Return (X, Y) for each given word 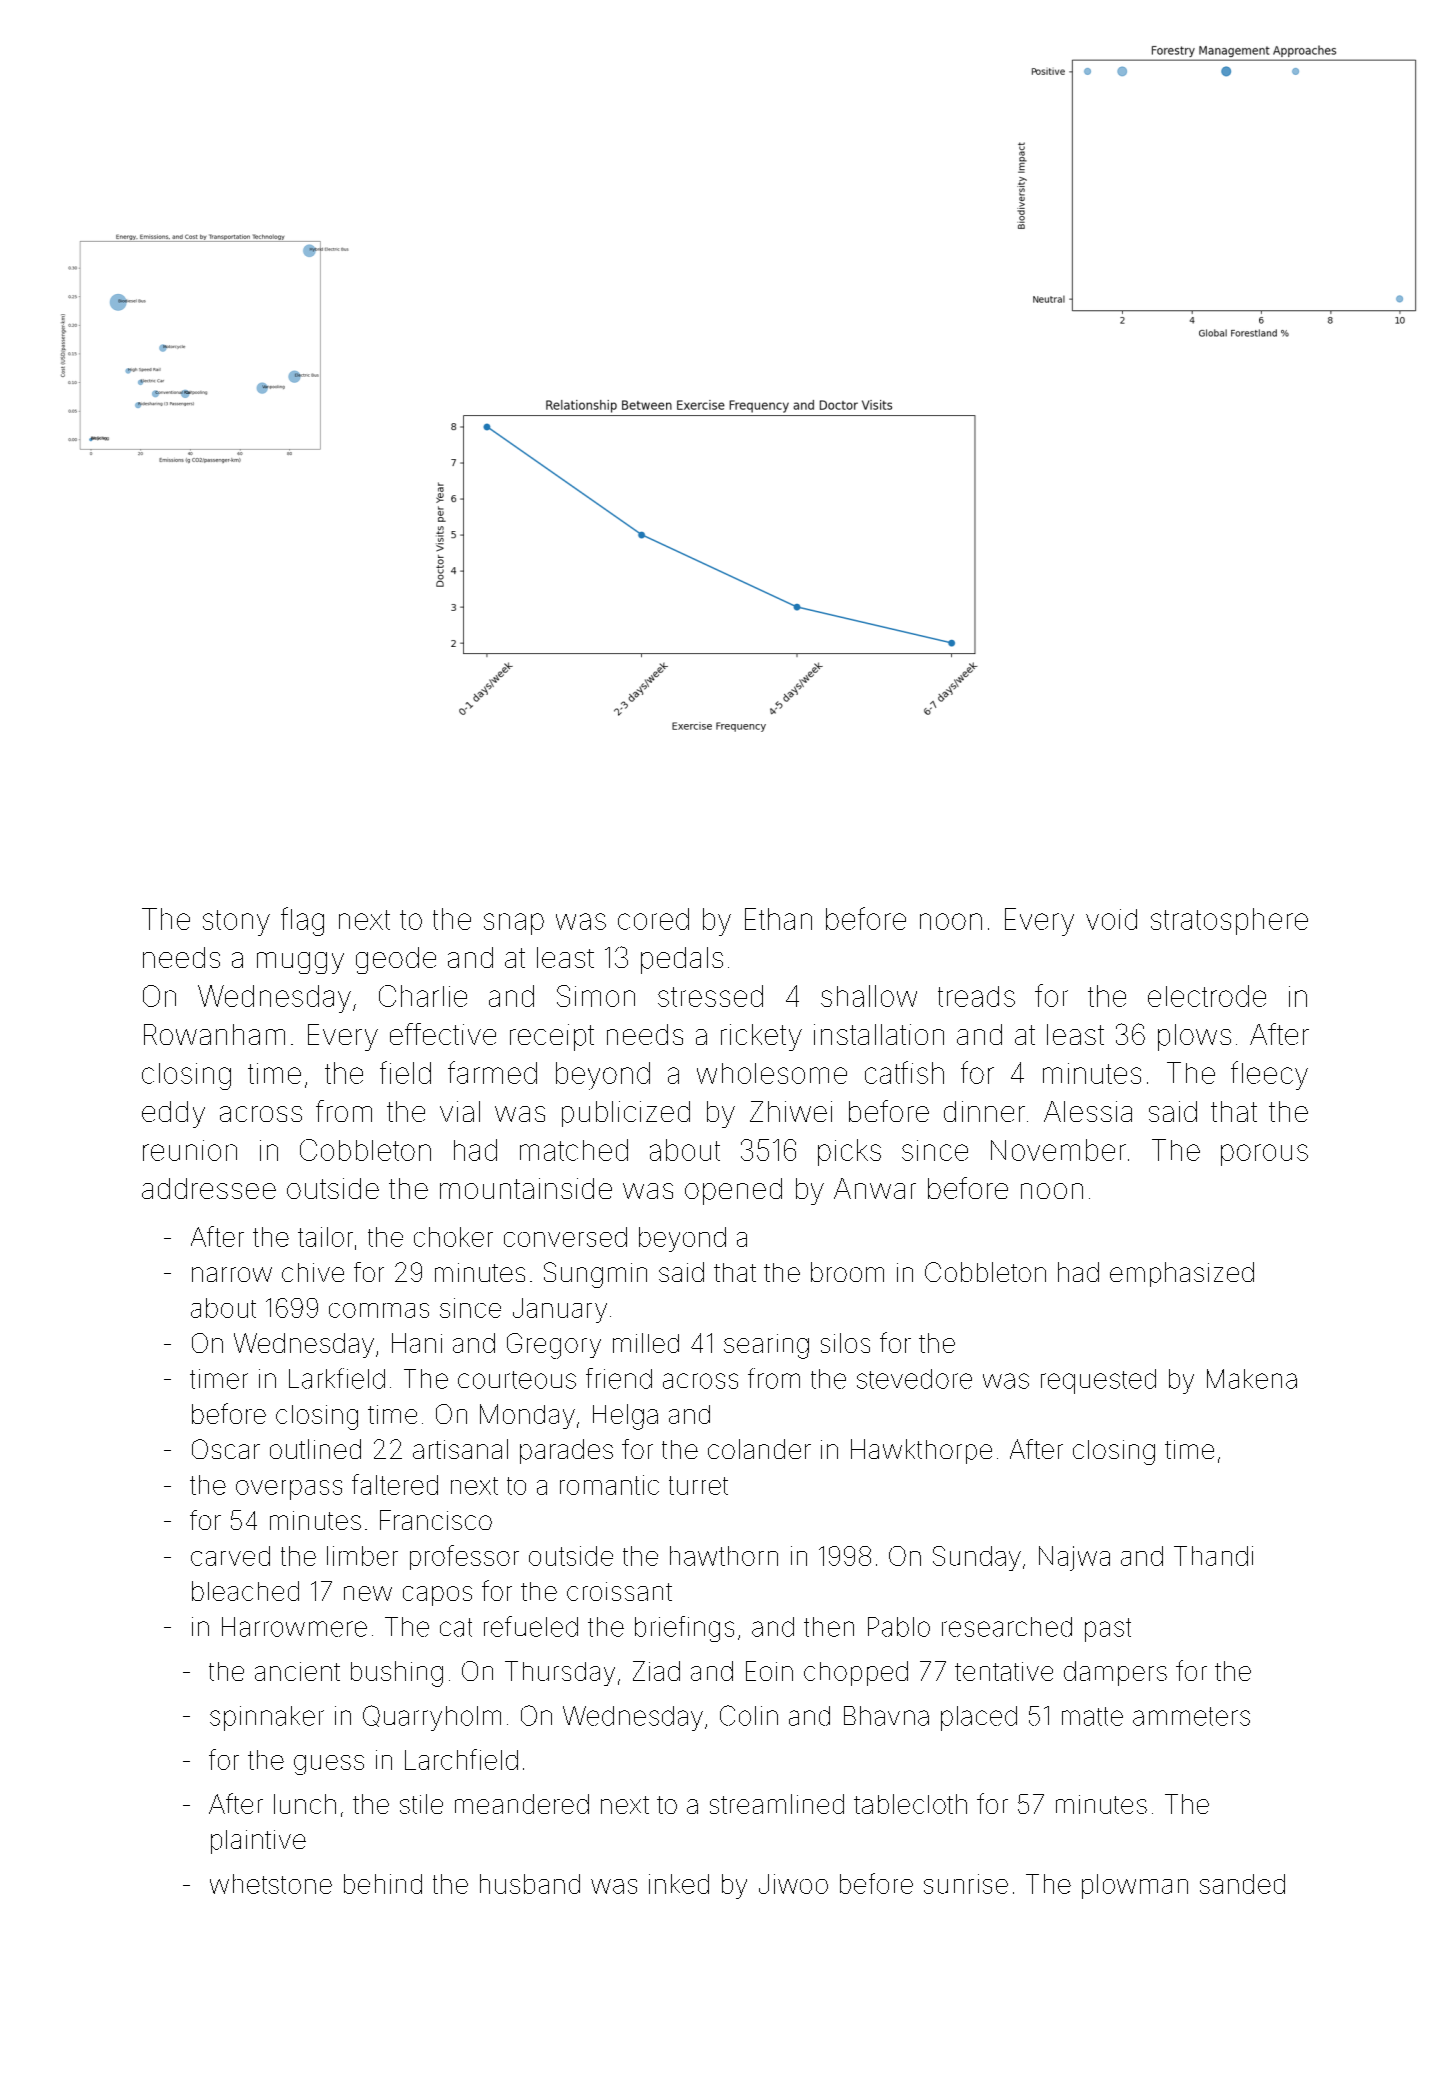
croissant (619, 1591)
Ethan (778, 919)
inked (679, 1884)
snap (514, 924)
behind (383, 1884)
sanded (1242, 1884)
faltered (395, 1484)
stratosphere (1229, 921)
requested (1098, 1381)
